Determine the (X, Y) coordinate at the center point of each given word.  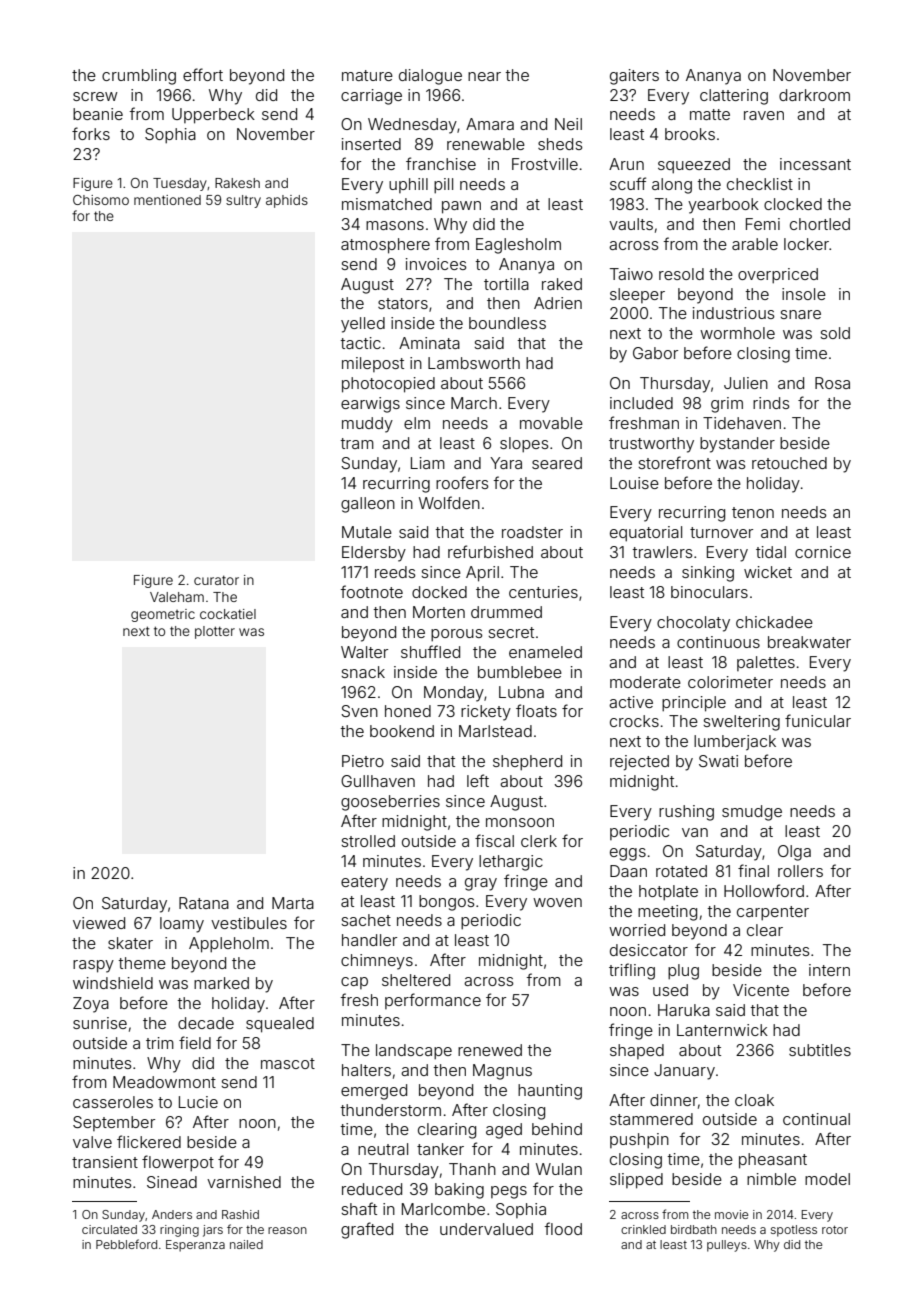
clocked (793, 204)
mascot (288, 1063)
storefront (674, 462)
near (484, 76)
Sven (359, 711)
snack (363, 672)
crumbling (139, 77)
